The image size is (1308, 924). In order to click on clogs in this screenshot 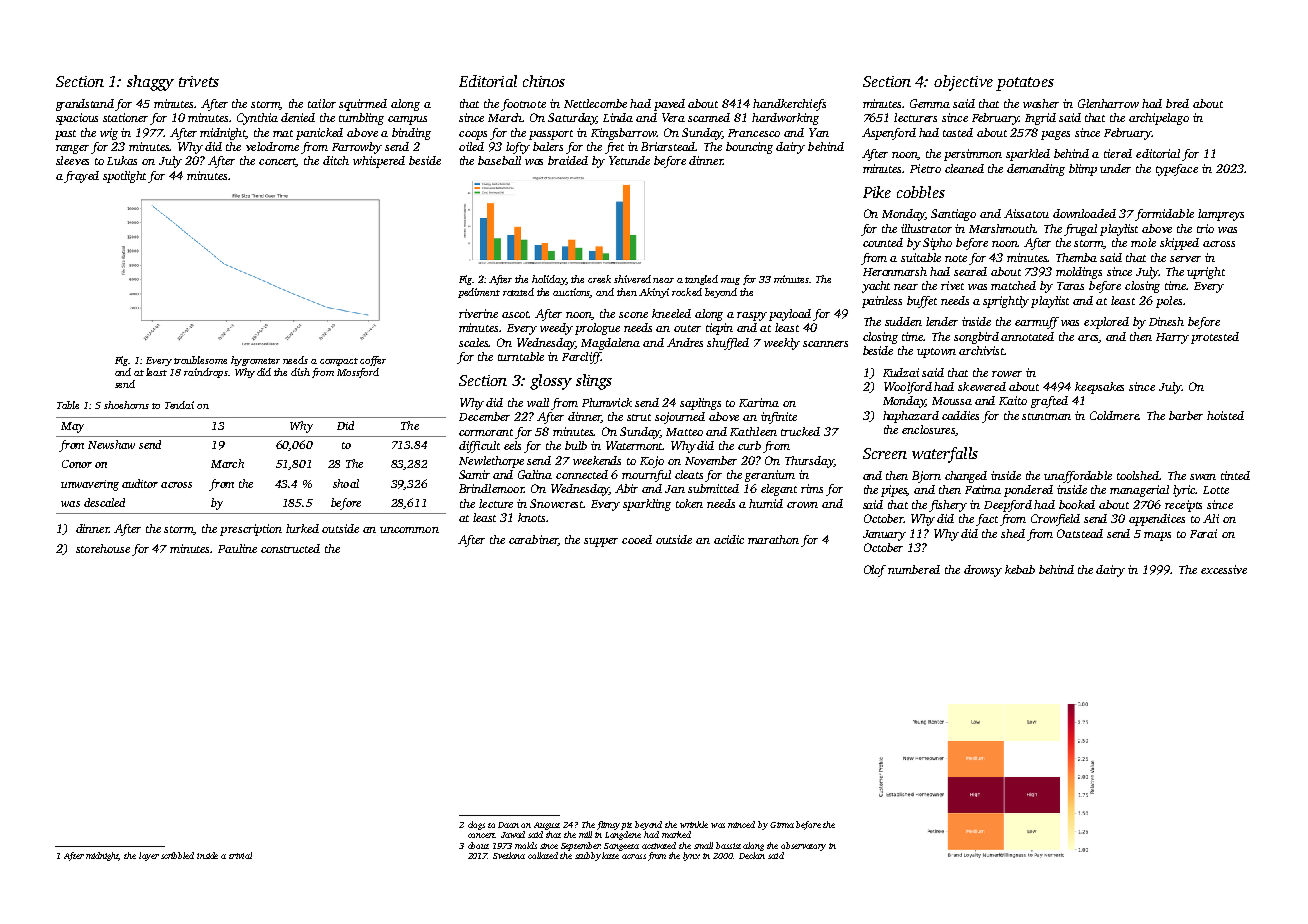, I will do `click(476, 825)`.
